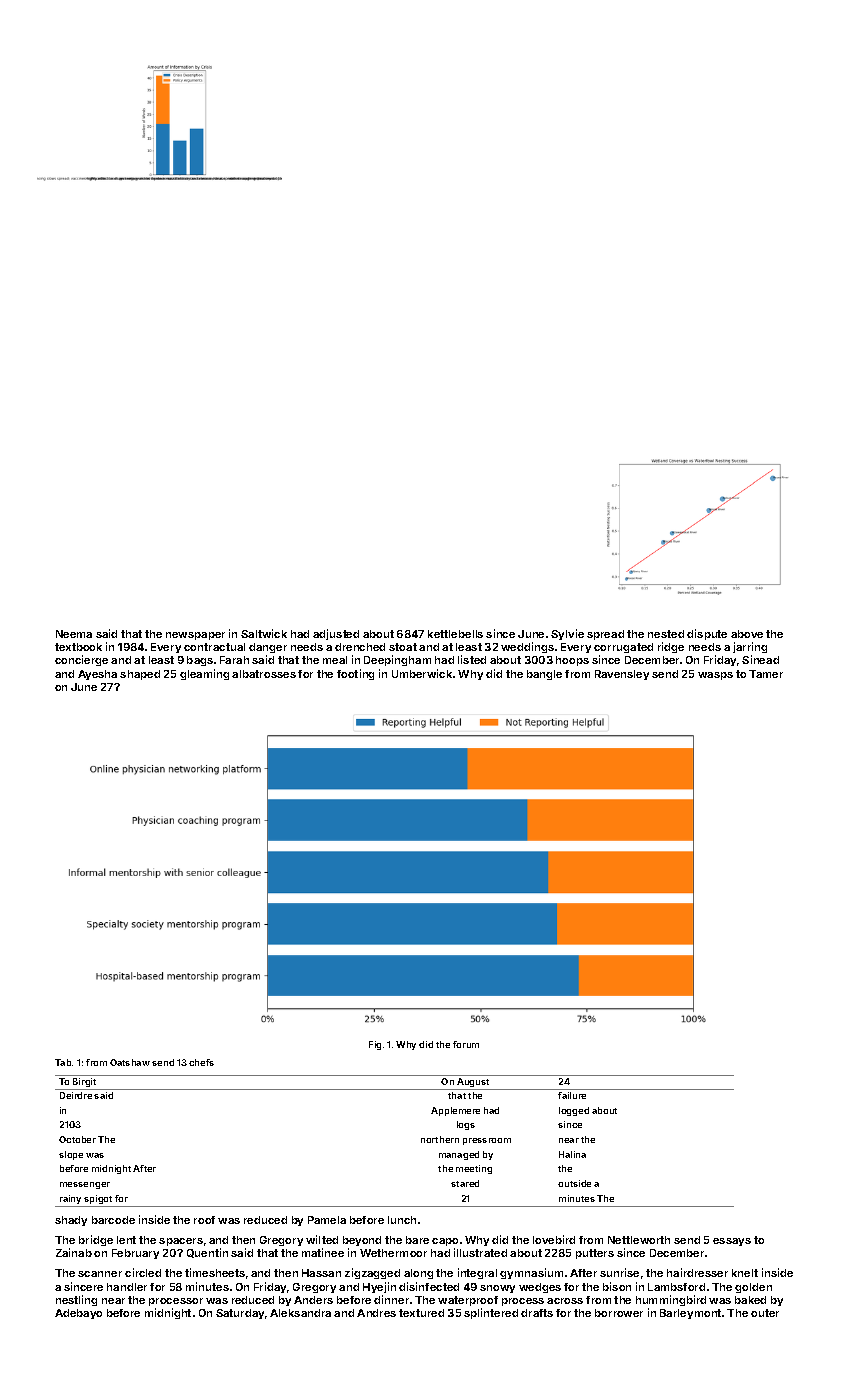  Describe the element at coordinates (466, 1044) in the page. I see `forum` at that location.
